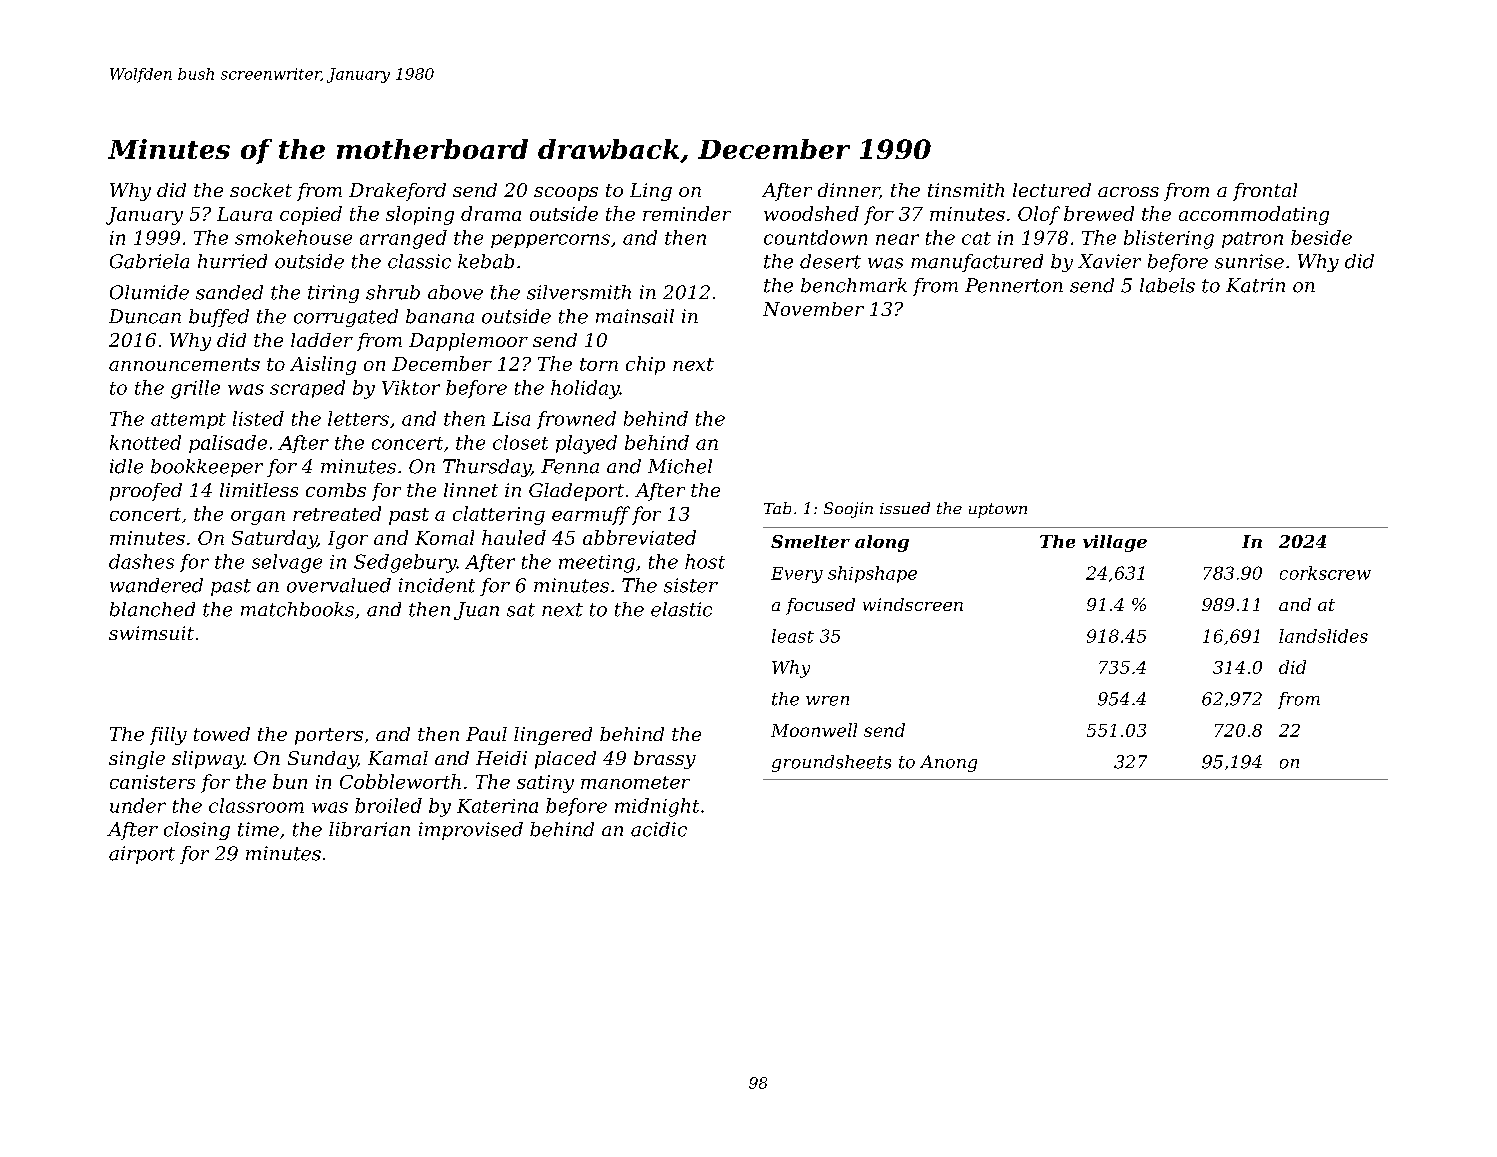  Describe the element at coordinates (998, 510) in the image. I see `uptown` at that location.
